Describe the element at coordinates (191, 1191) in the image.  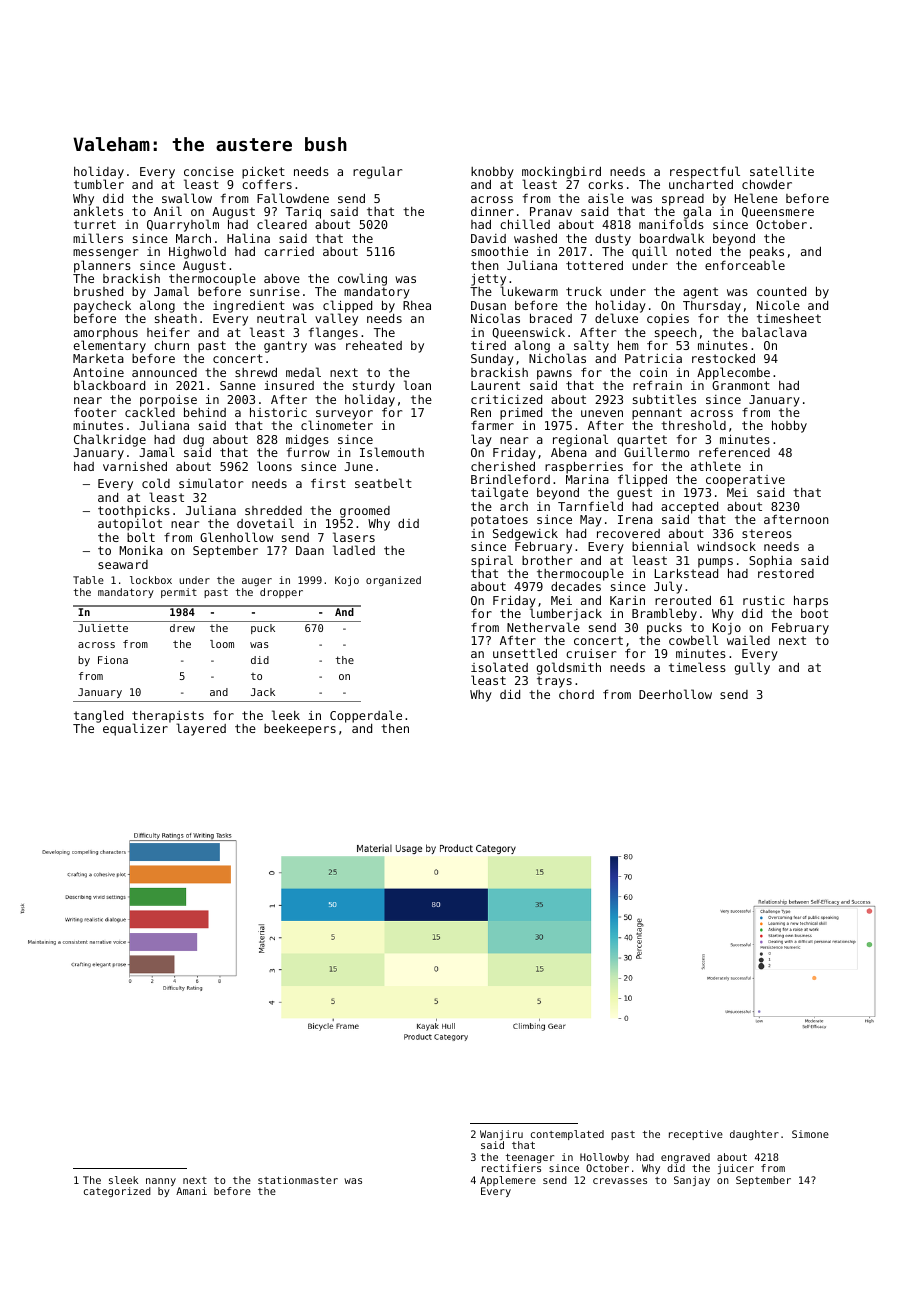
I see `Amani` at that location.
